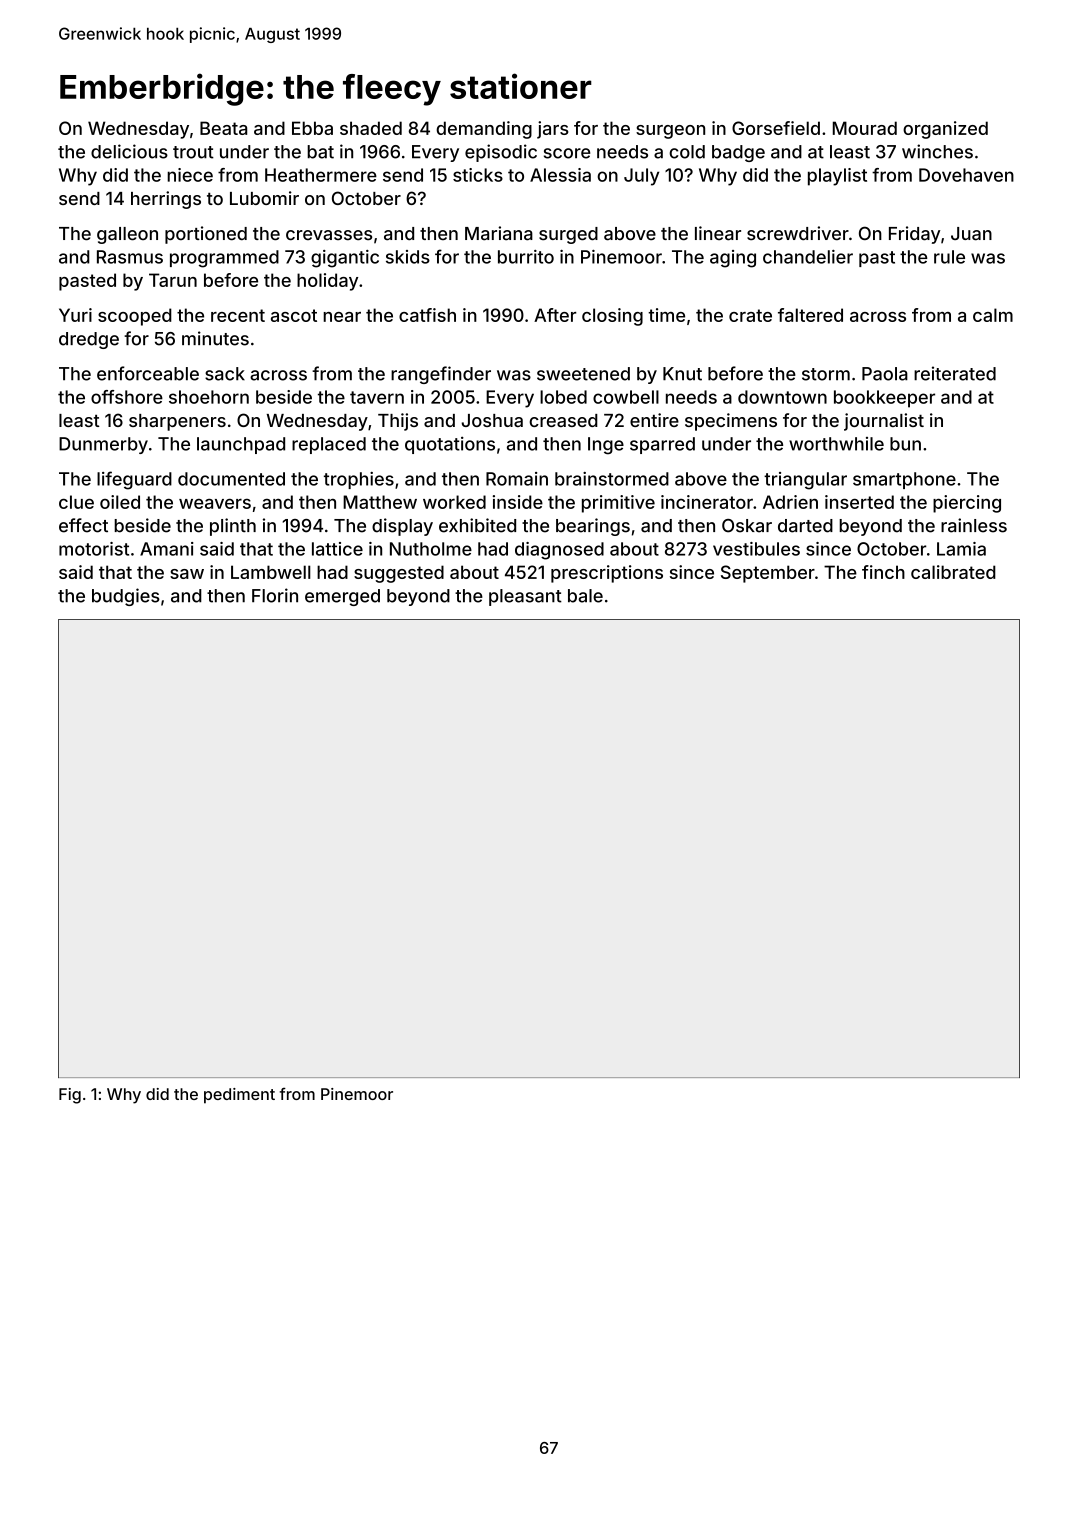 The image size is (1078, 1525). Describe the element at coordinates (371, 128) in the image. I see `shaded` at that location.
